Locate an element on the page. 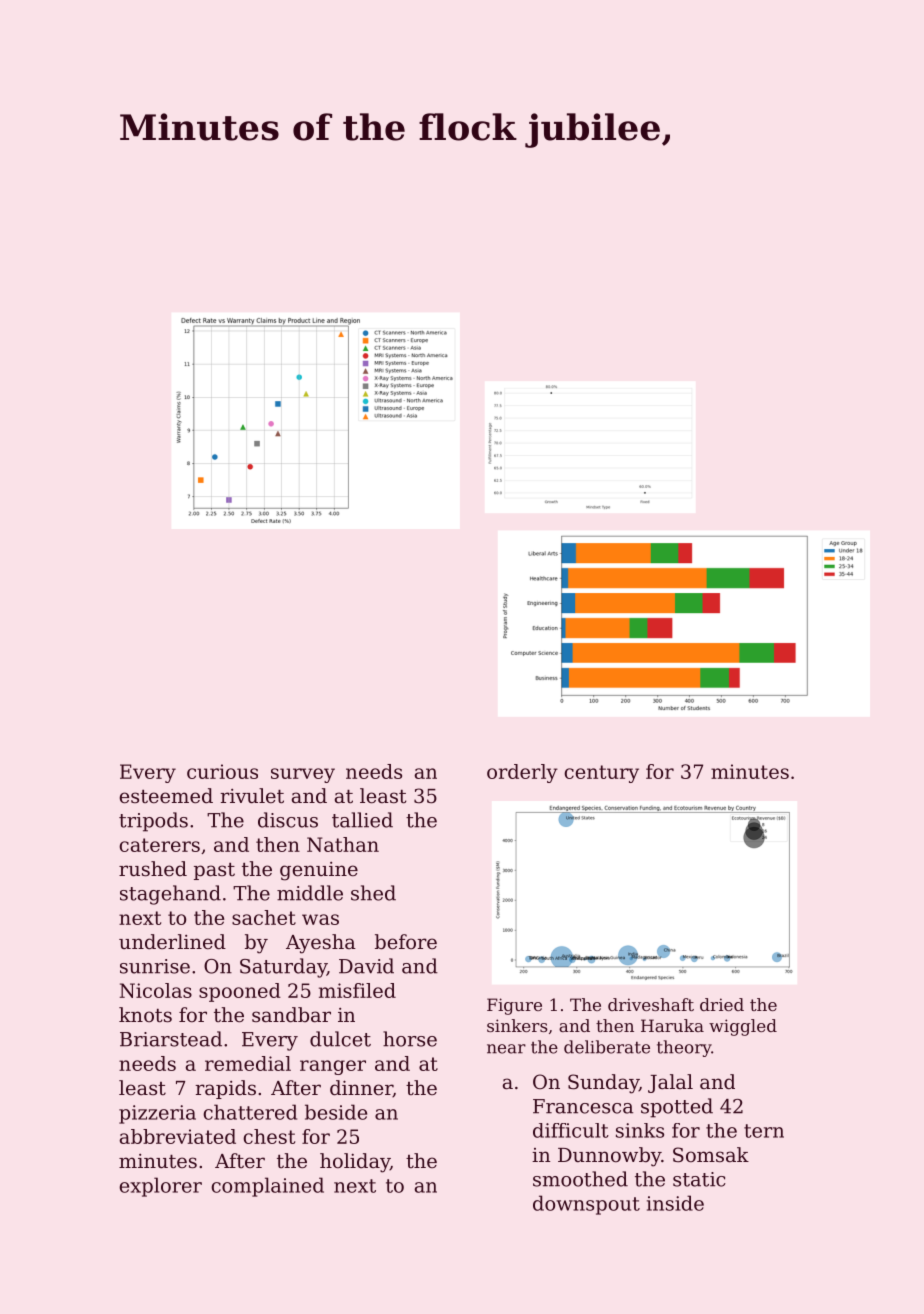 This document has width=924, height=1314. tripods is located at coordinates (153, 822).
